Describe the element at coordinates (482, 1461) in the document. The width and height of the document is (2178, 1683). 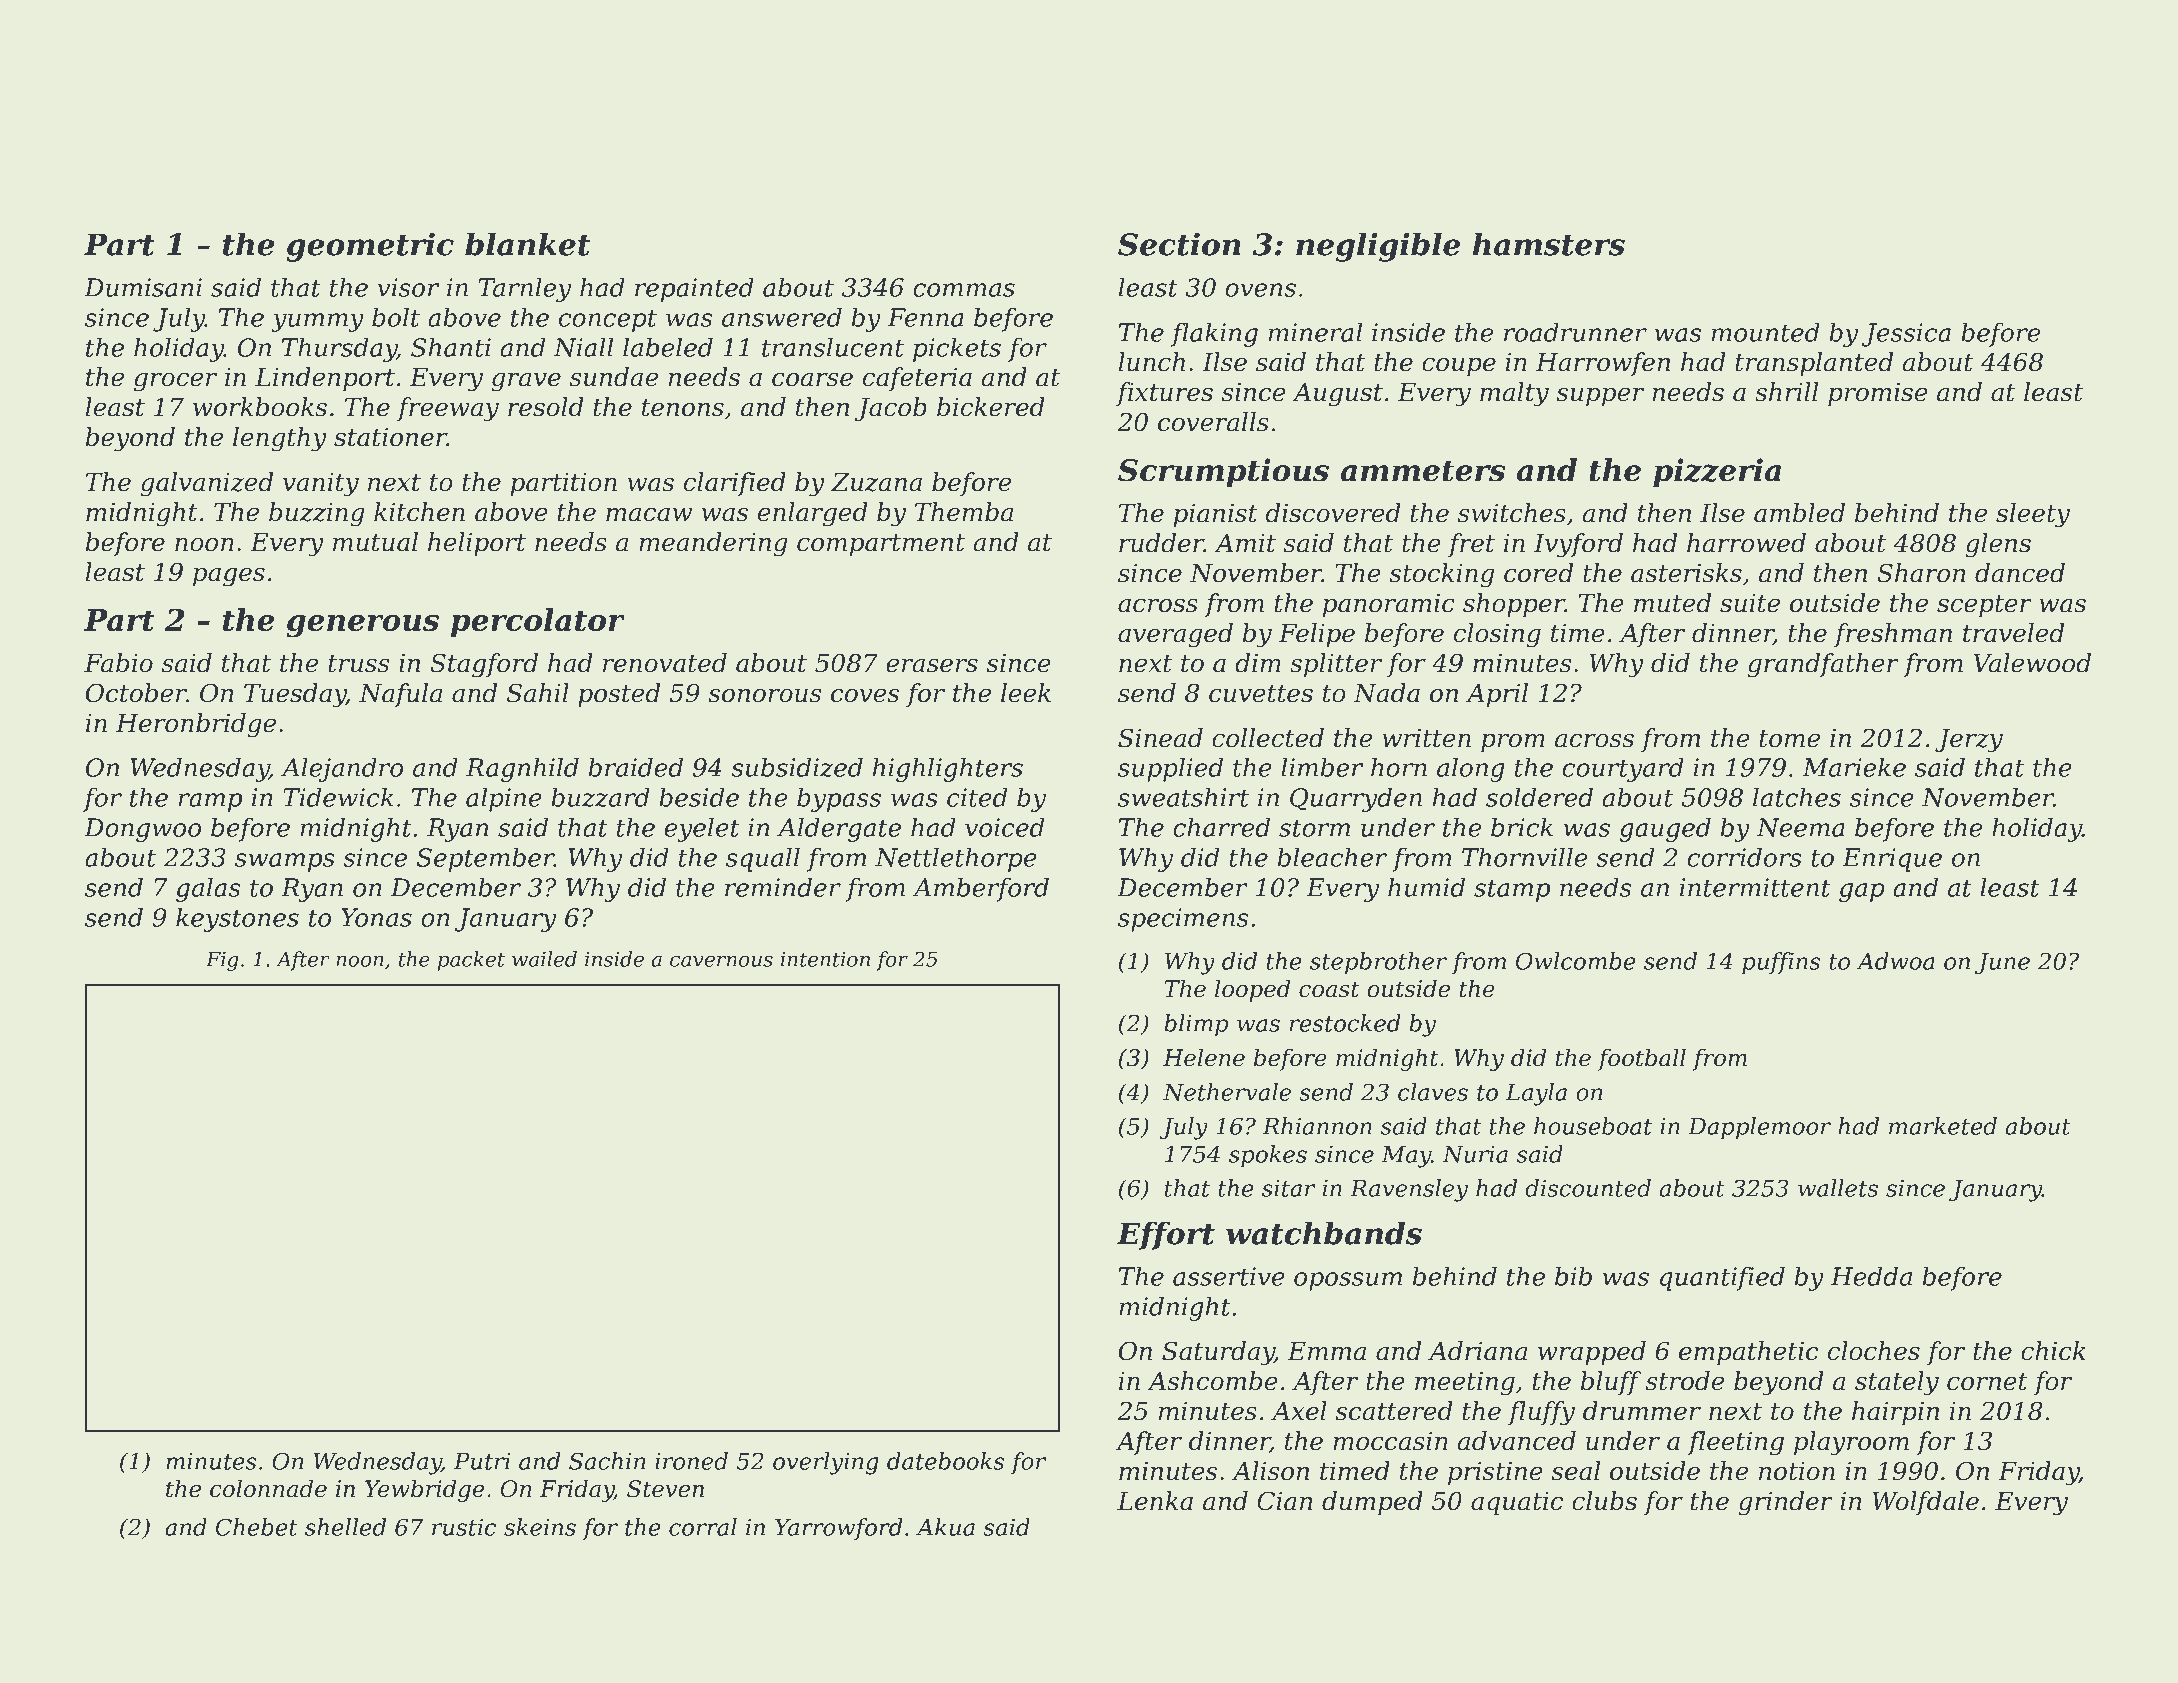
I see `Putri` at that location.
